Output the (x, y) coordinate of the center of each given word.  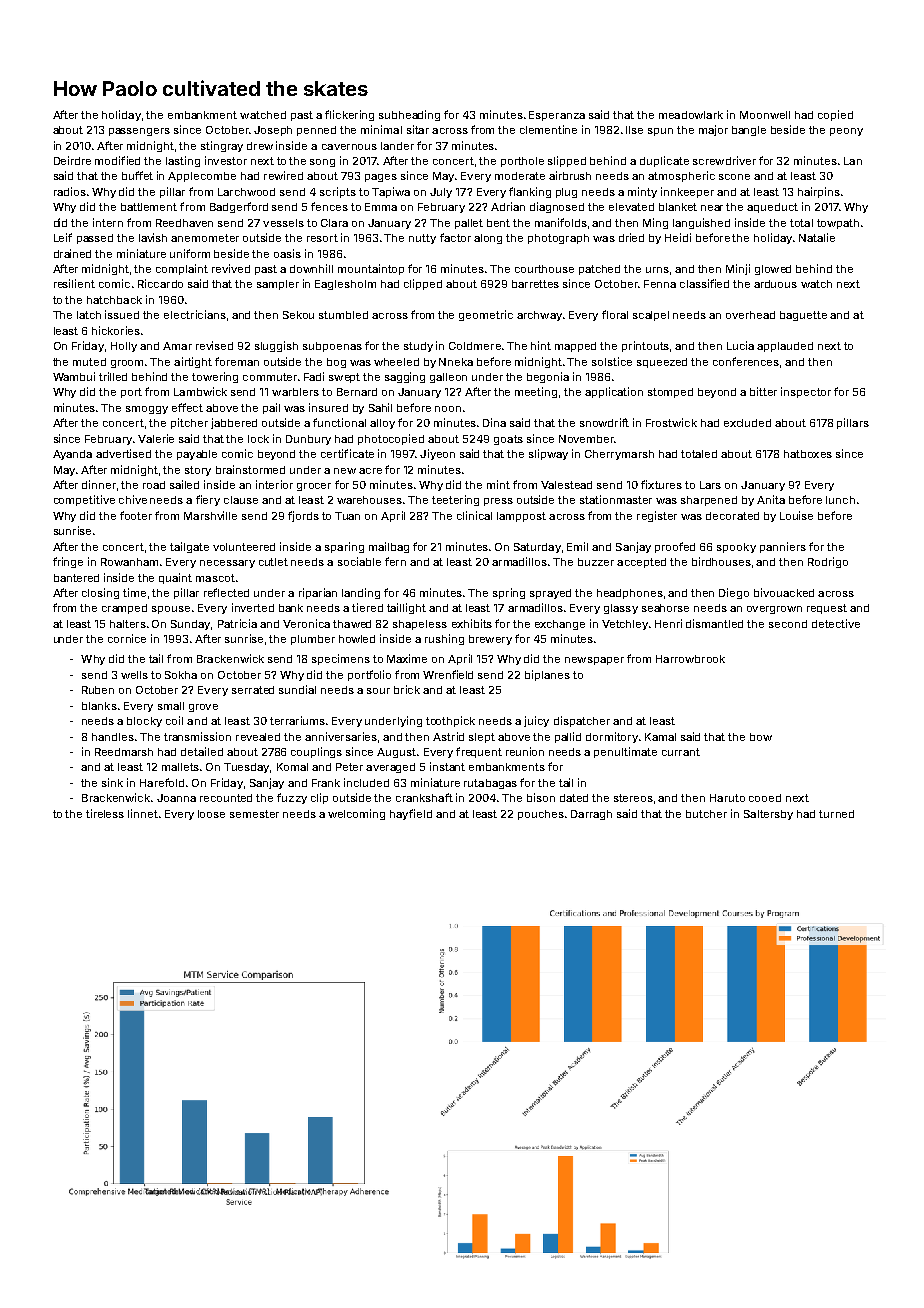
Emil (577, 546)
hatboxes (808, 454)
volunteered (244, 547)
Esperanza (557, 116)
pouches (541, 815)
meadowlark (691, 115)
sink (112, 782)
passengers (139, 132)
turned (836, 814)
